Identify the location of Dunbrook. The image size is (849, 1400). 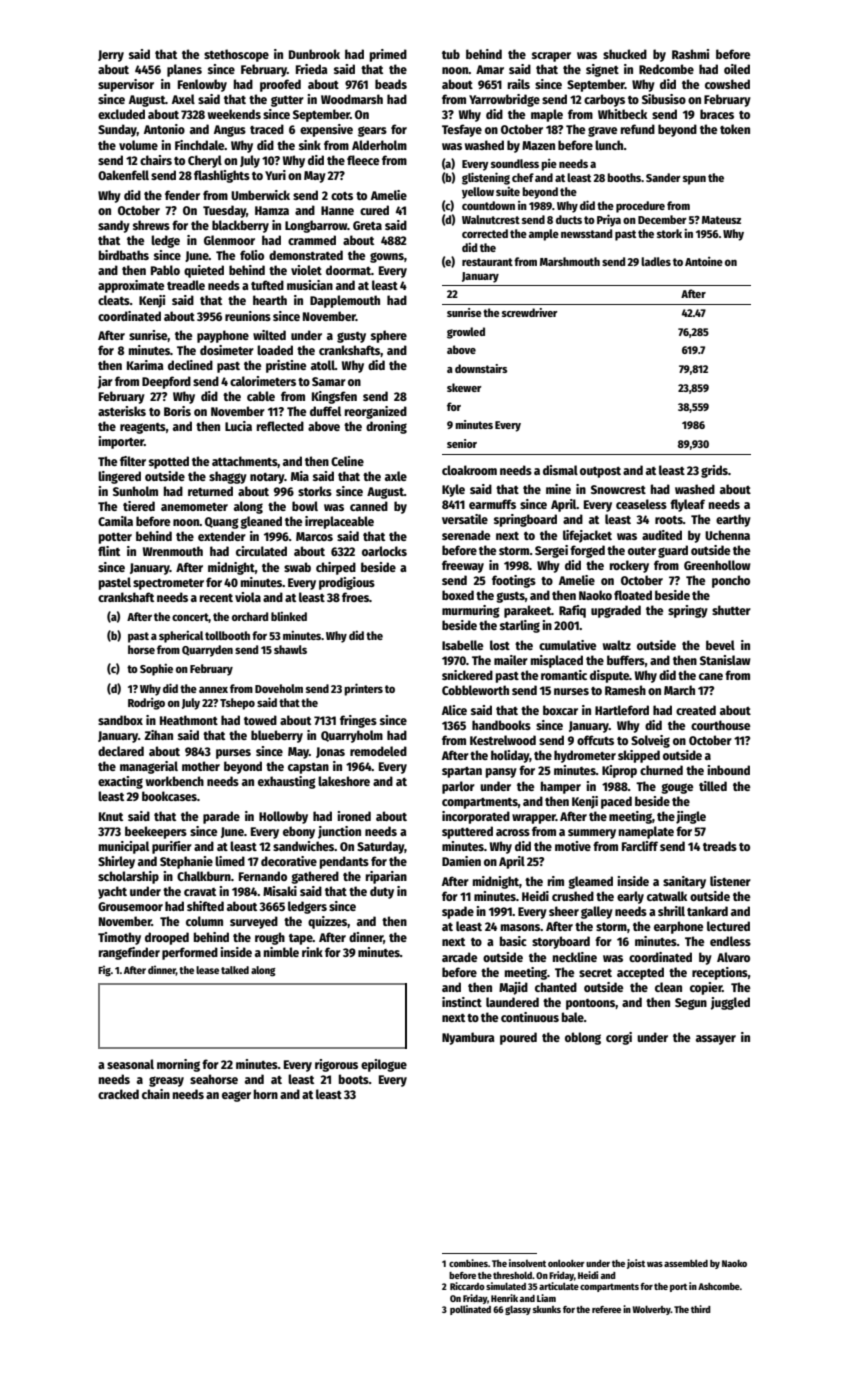
(314, 54).
